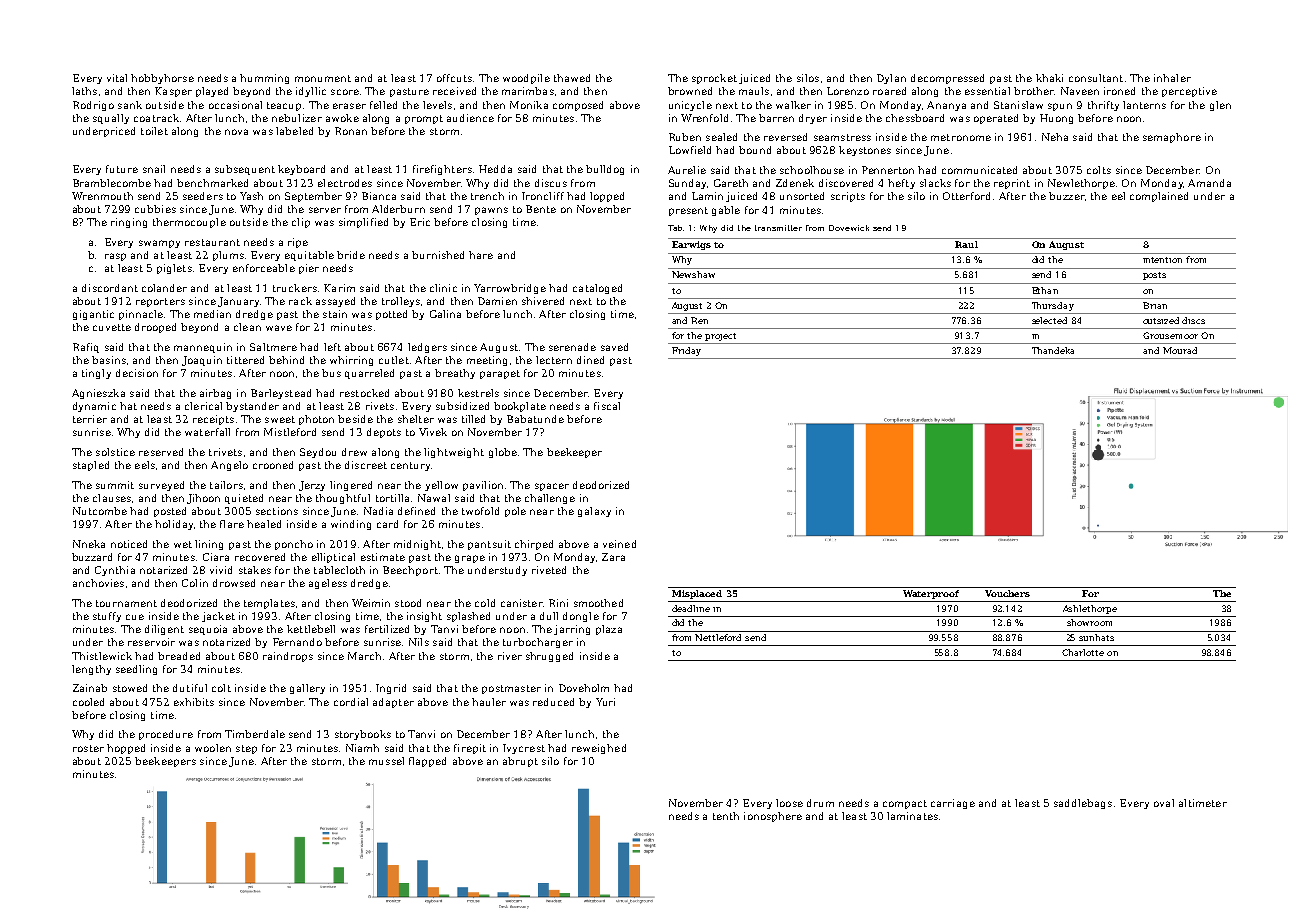 The height and width of the document is (924, 1308). Describe the element at coordinates (454, 78) in the document. I see `offcuts` at that location.
